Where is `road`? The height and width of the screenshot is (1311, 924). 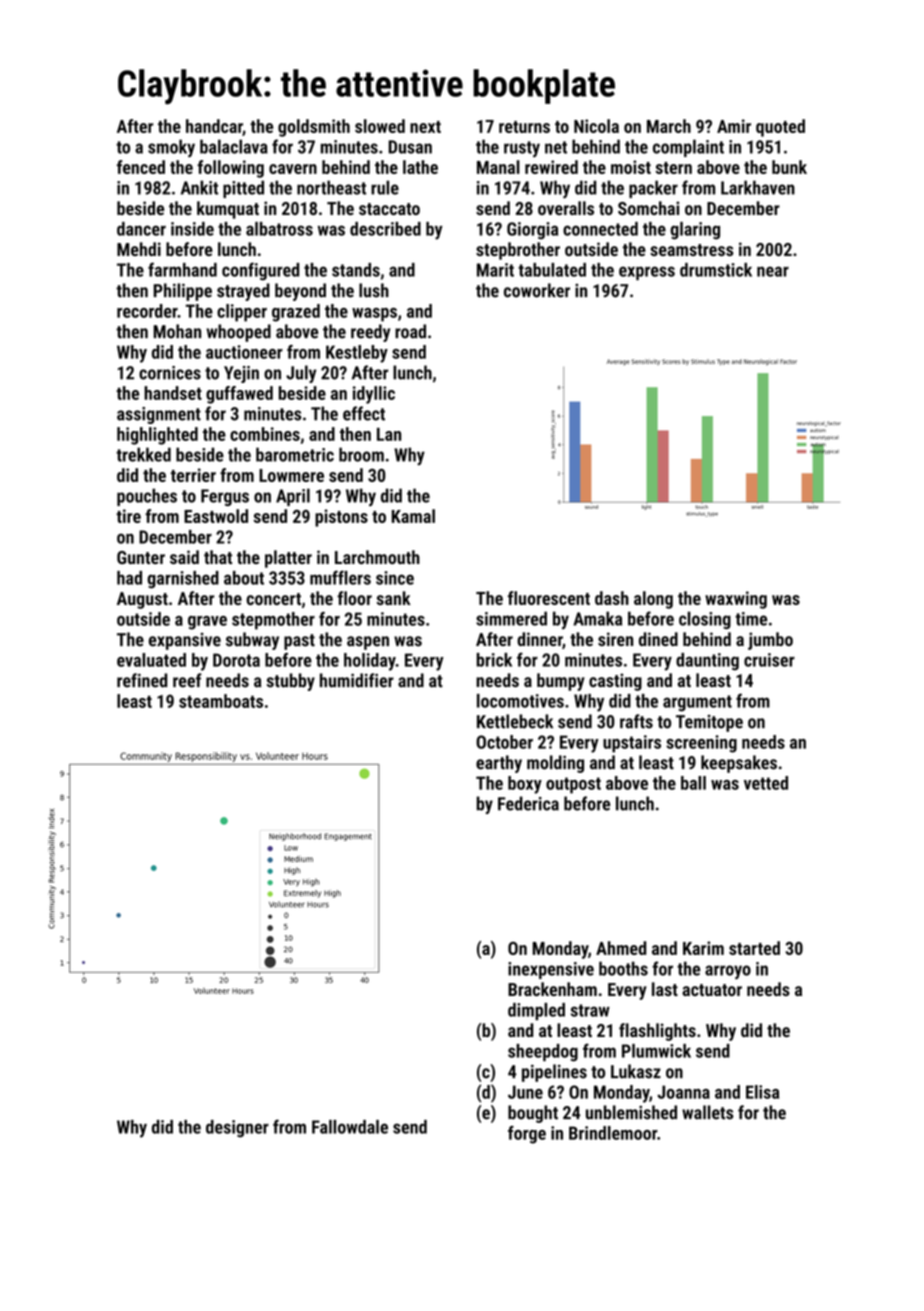 road is located at coordinates (410, 331).
